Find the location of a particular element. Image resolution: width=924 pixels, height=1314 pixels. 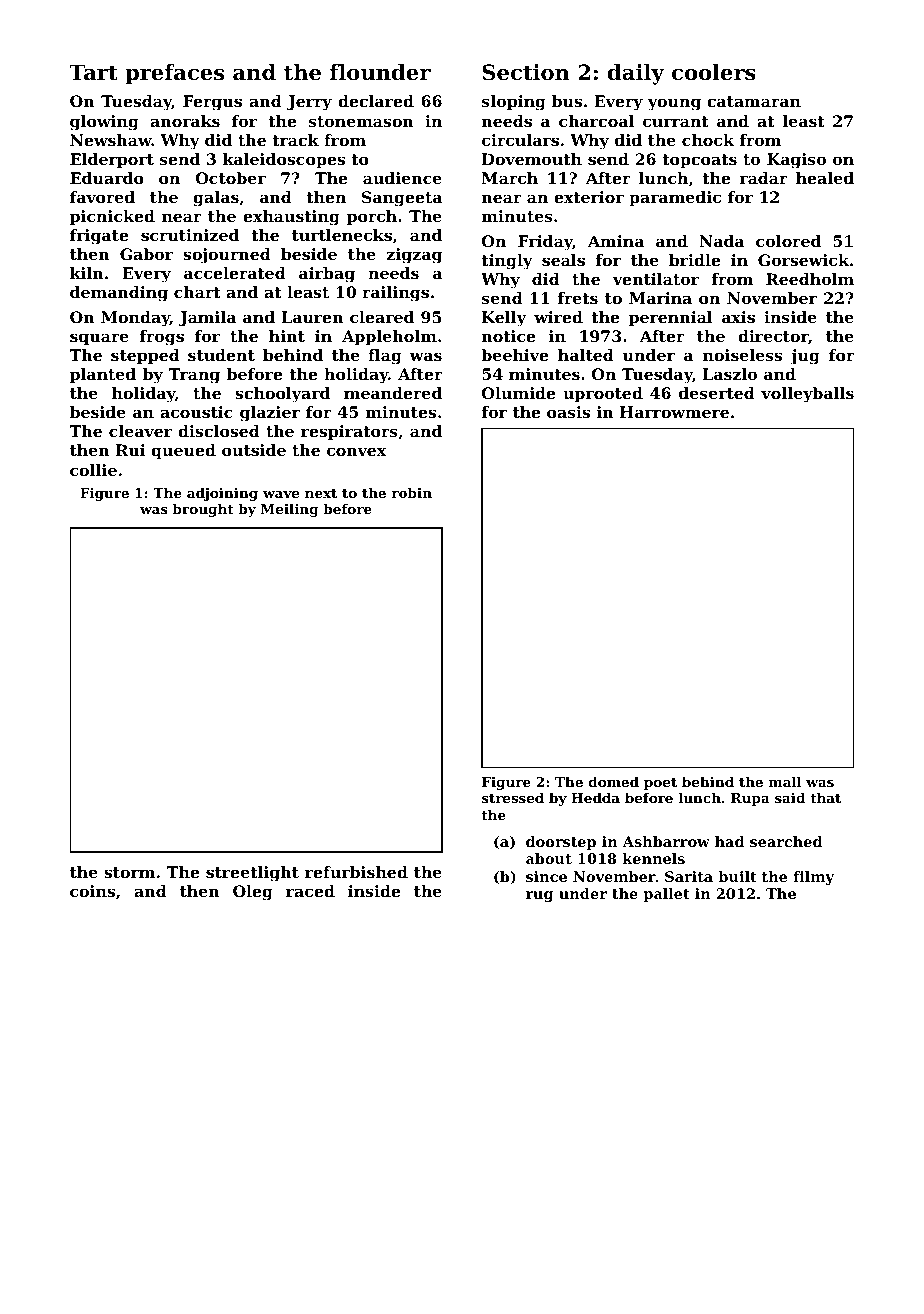

mall is located at coordinates (785, 781).
